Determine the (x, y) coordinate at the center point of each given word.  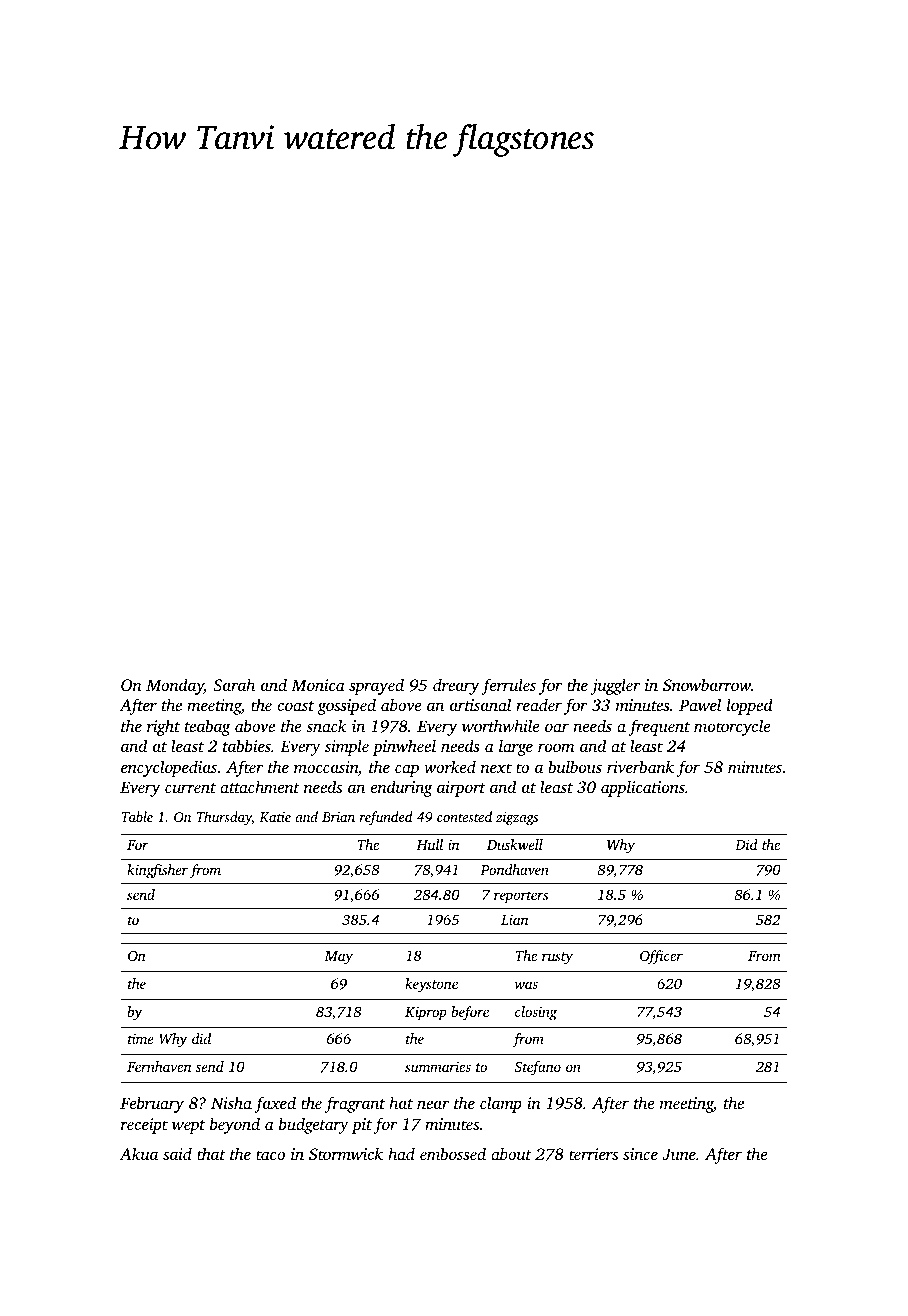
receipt (144, 1126)
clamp (501, 1104)
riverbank (640, 766)
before (470, 1013)
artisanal (480, 704)
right (163, 727)
